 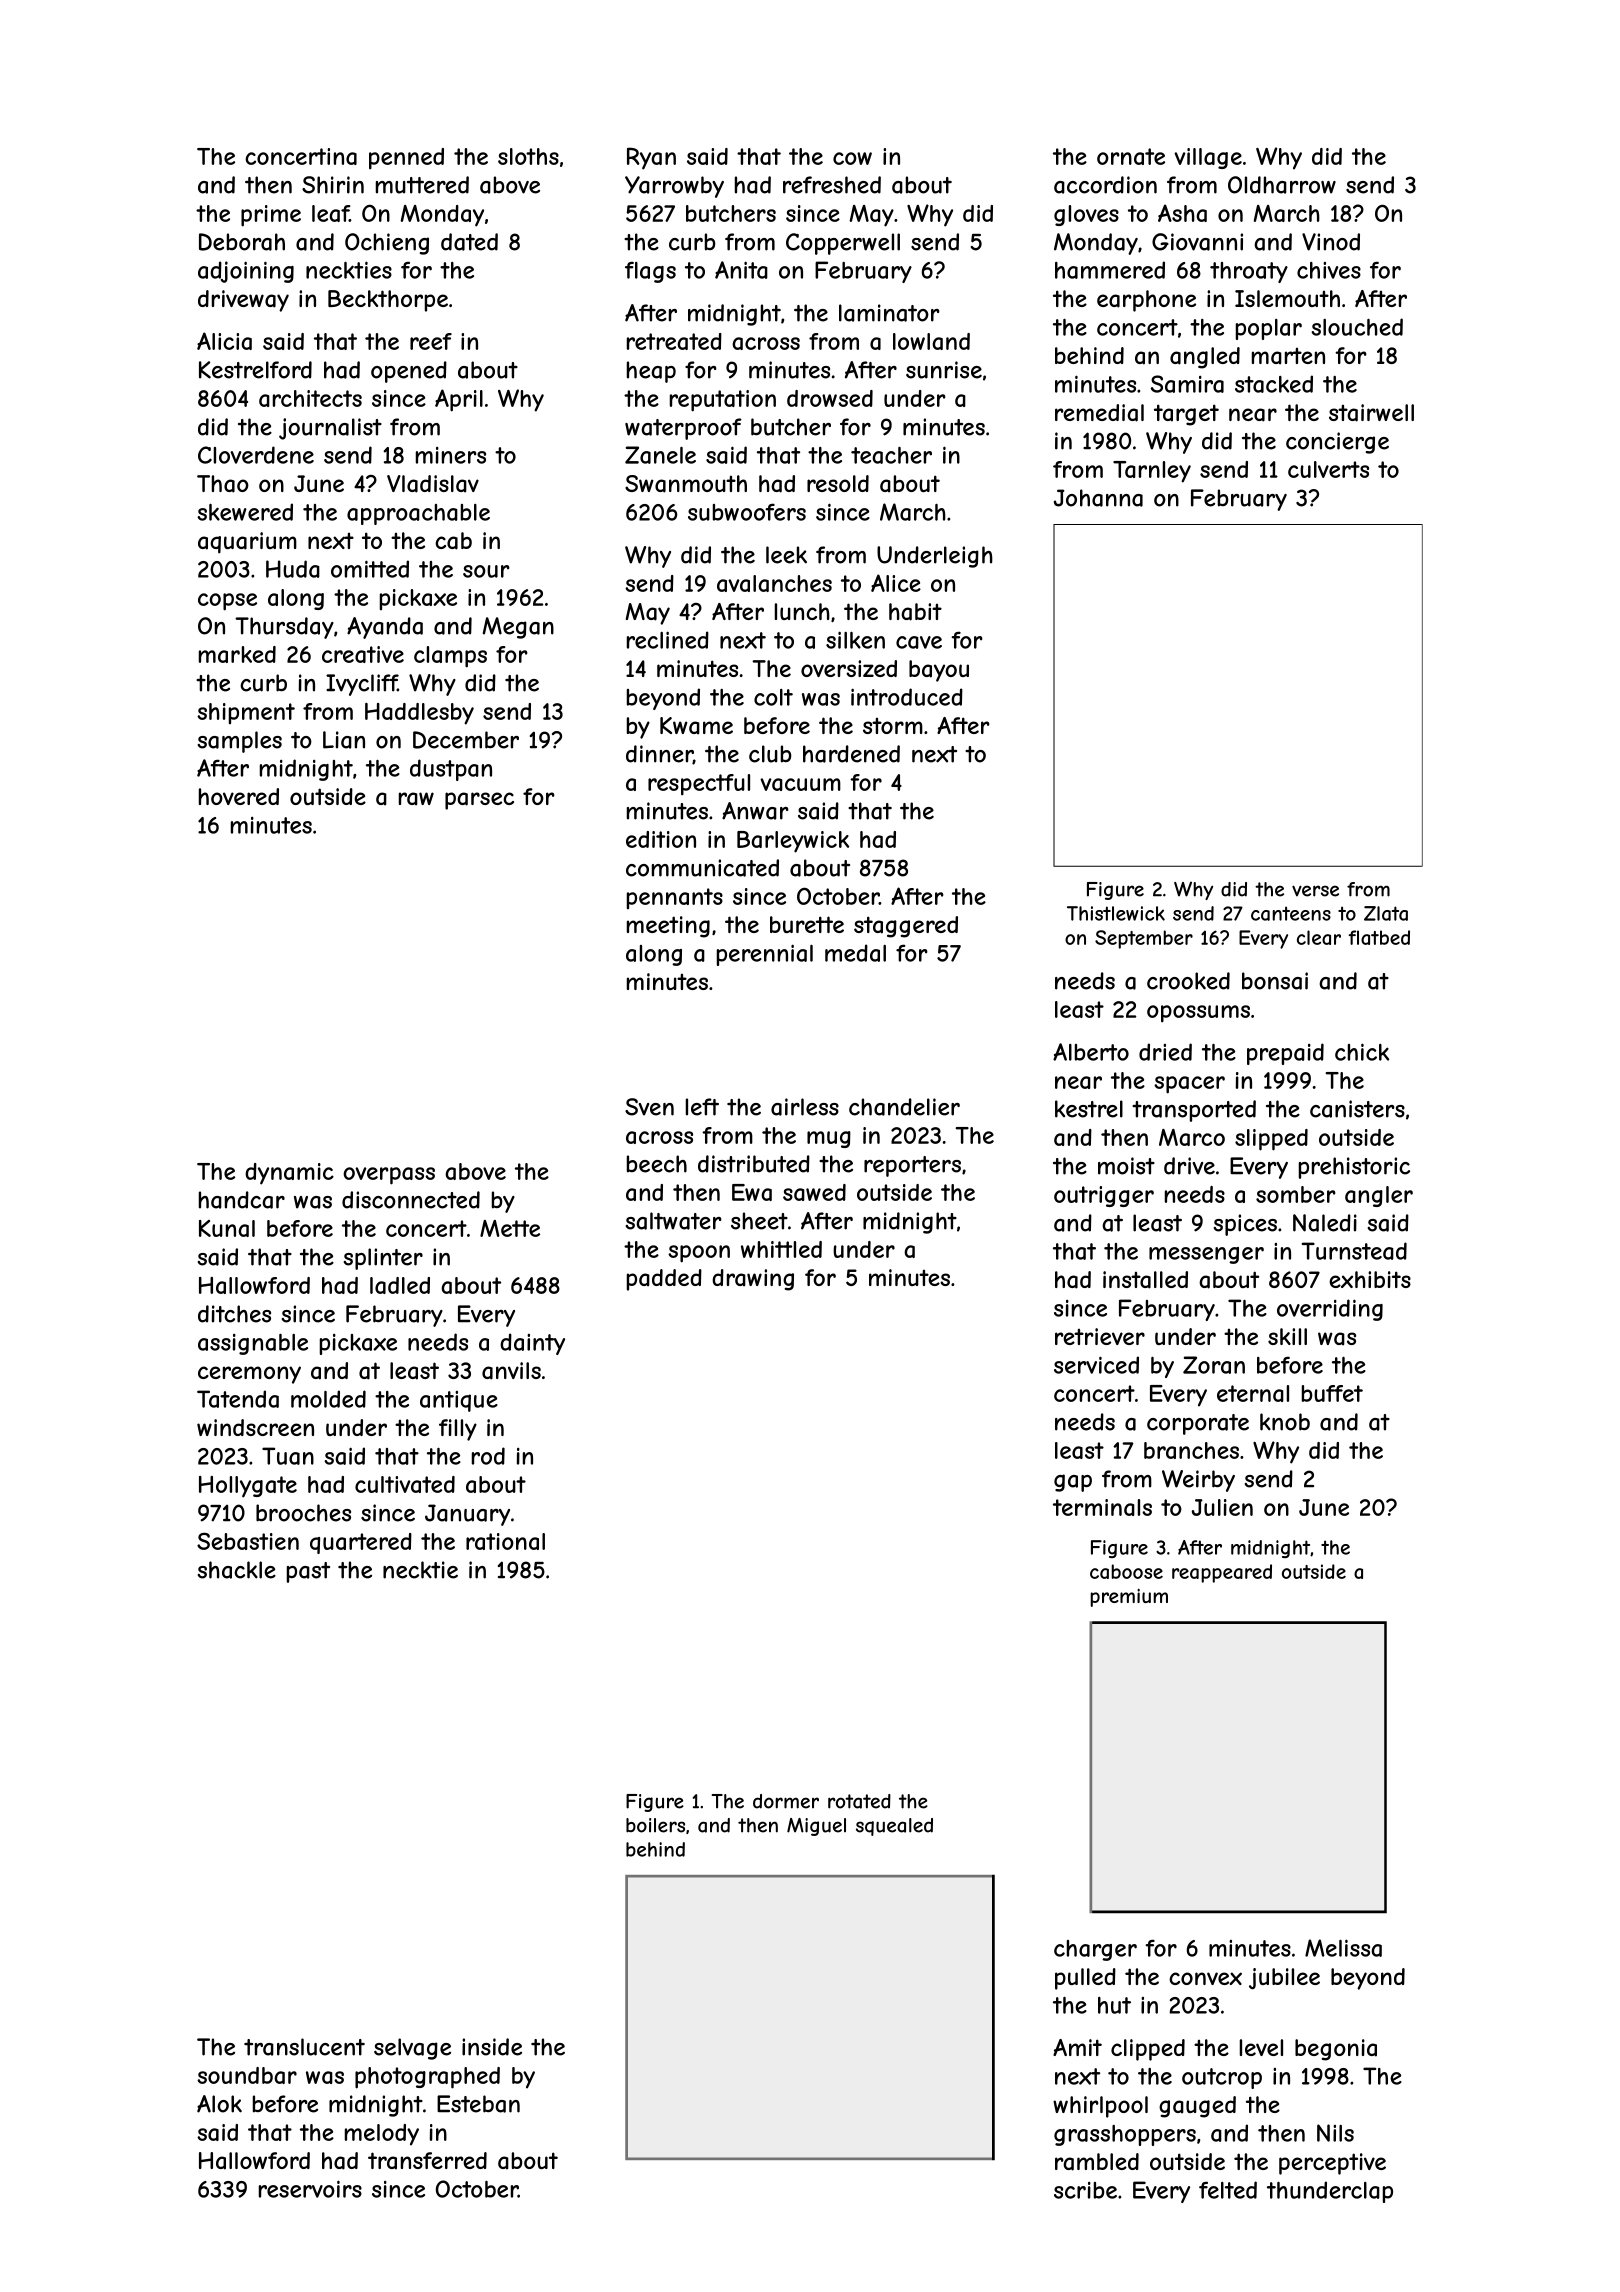 What do you see at coordinates (838, 483) in the screenshot?
I see `resold` at bounding box center [838, 483].
